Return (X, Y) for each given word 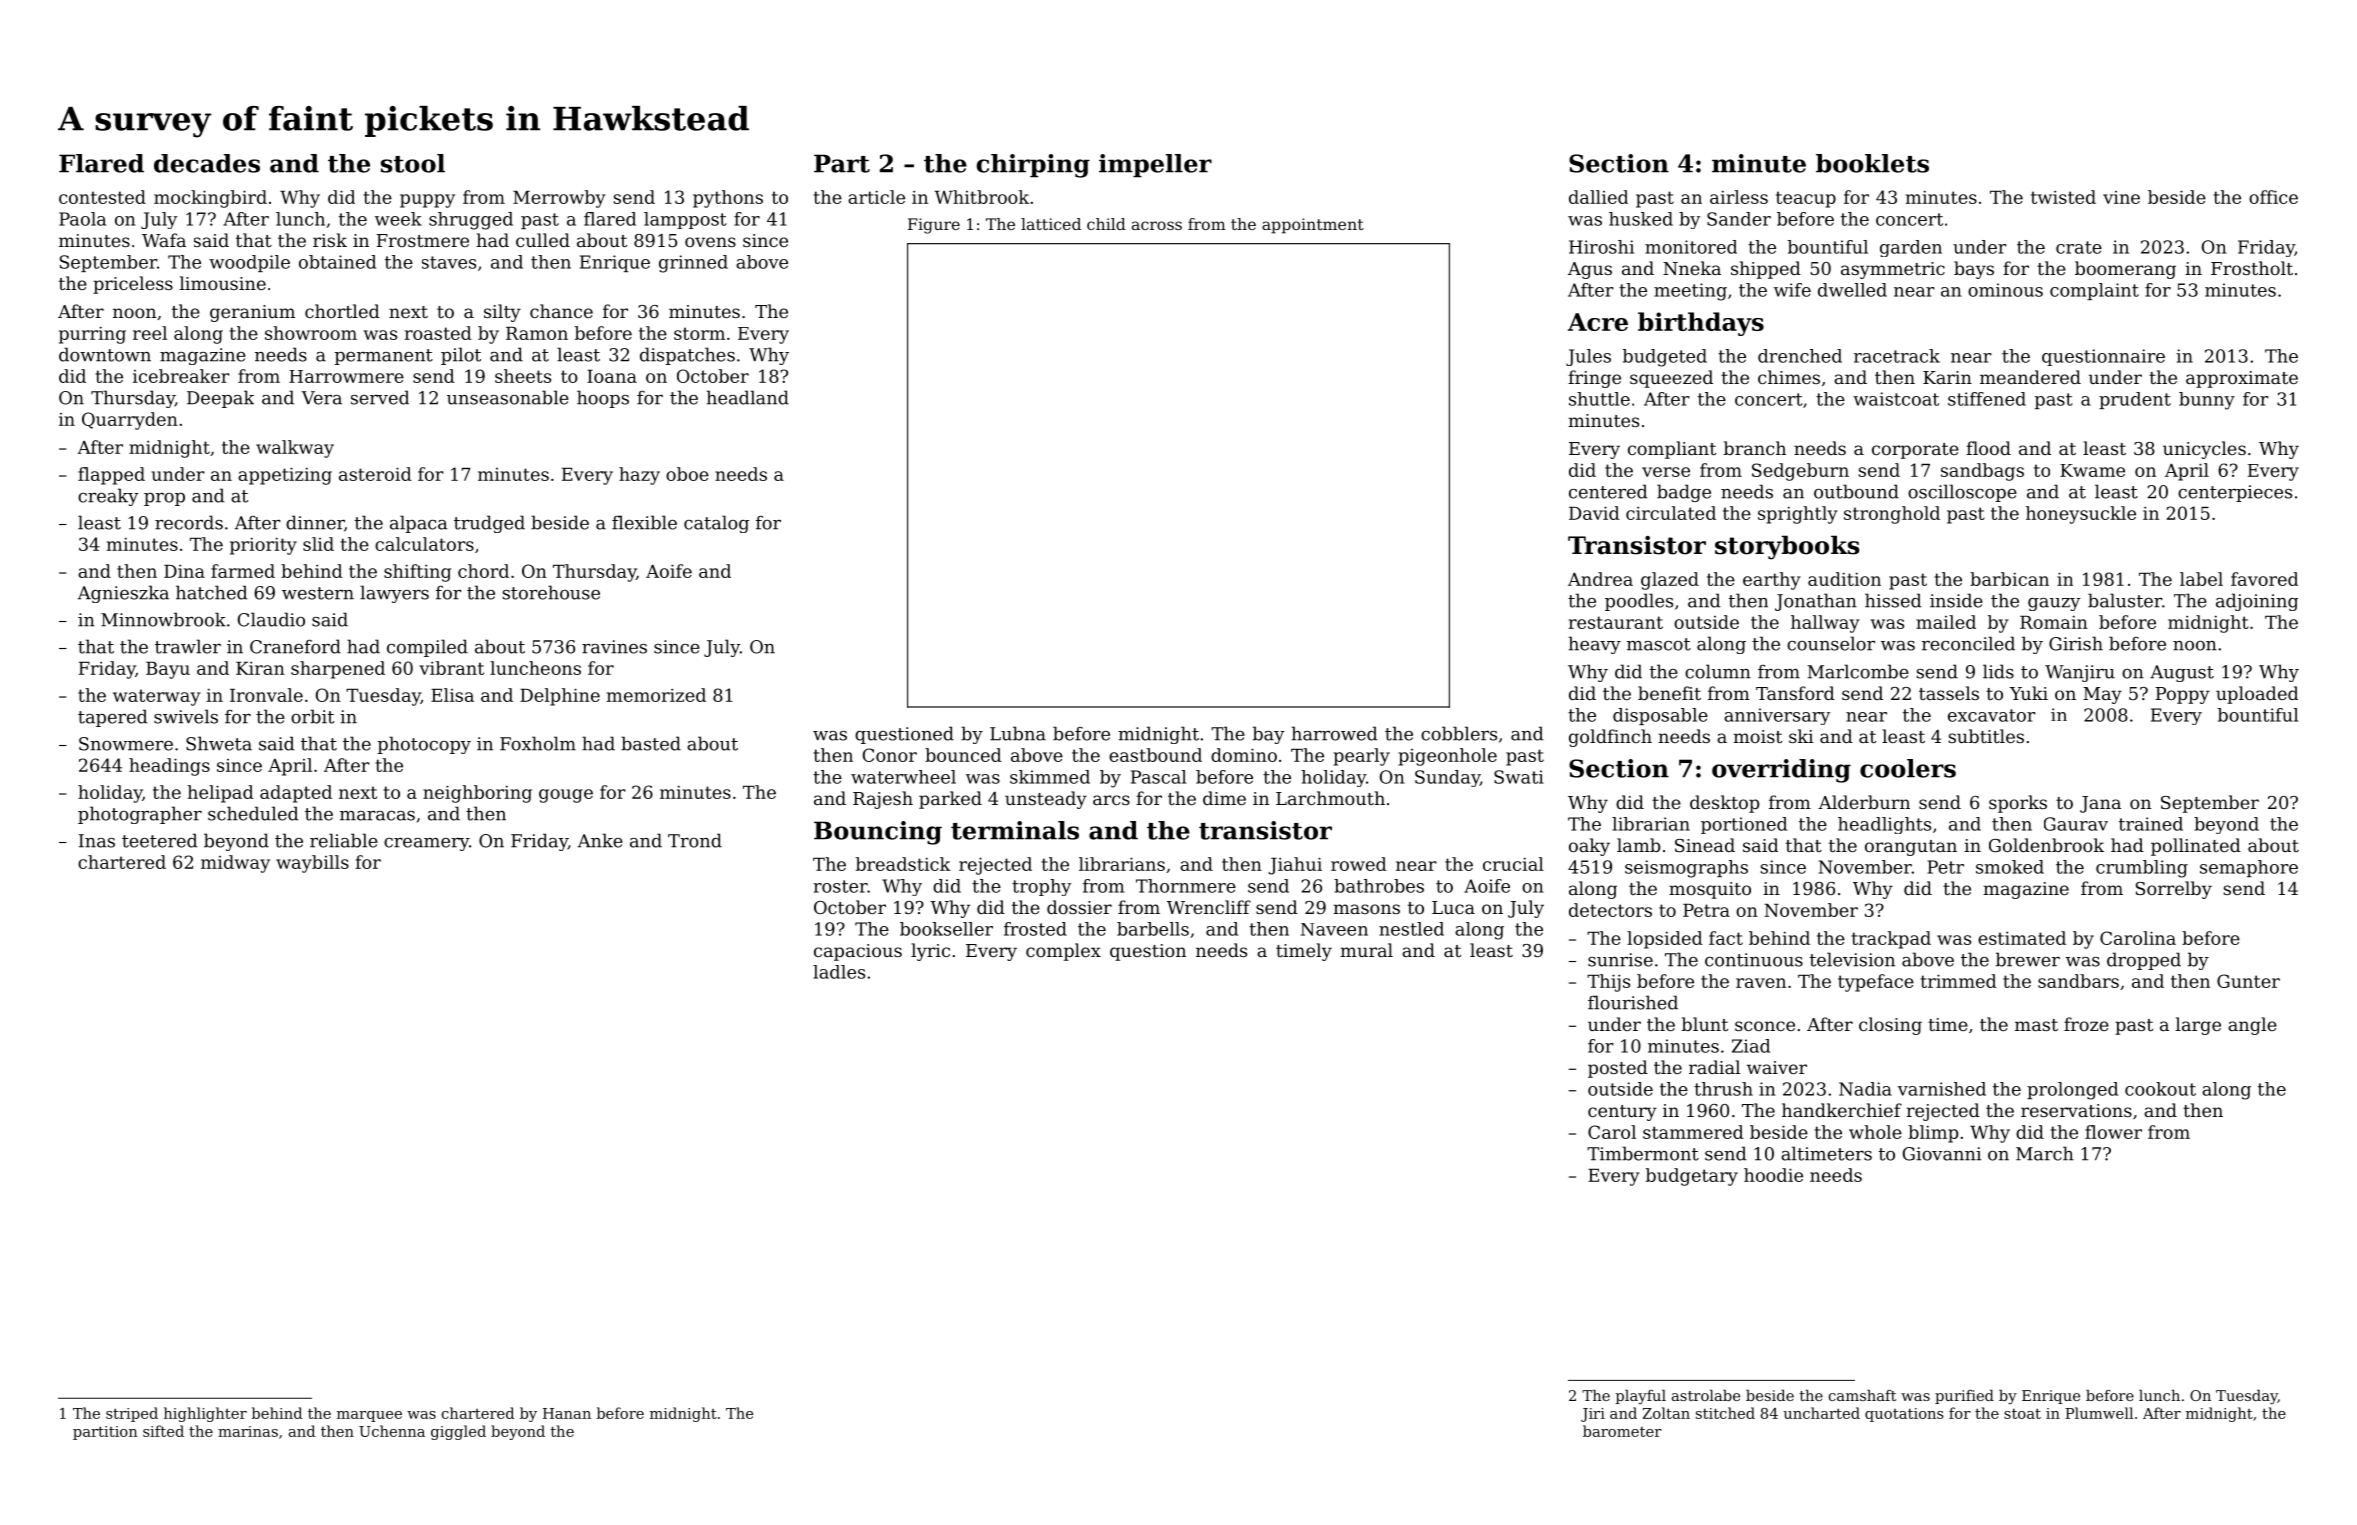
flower (2113, 1132)
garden (1911, 248)
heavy (1595, 645)
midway (235, 864)
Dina (184, 571)
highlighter (205, 1414)
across (1157, 225)
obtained (337, 262)
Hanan (567, 1413)
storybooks (1787, 547)
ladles (839, 972)
